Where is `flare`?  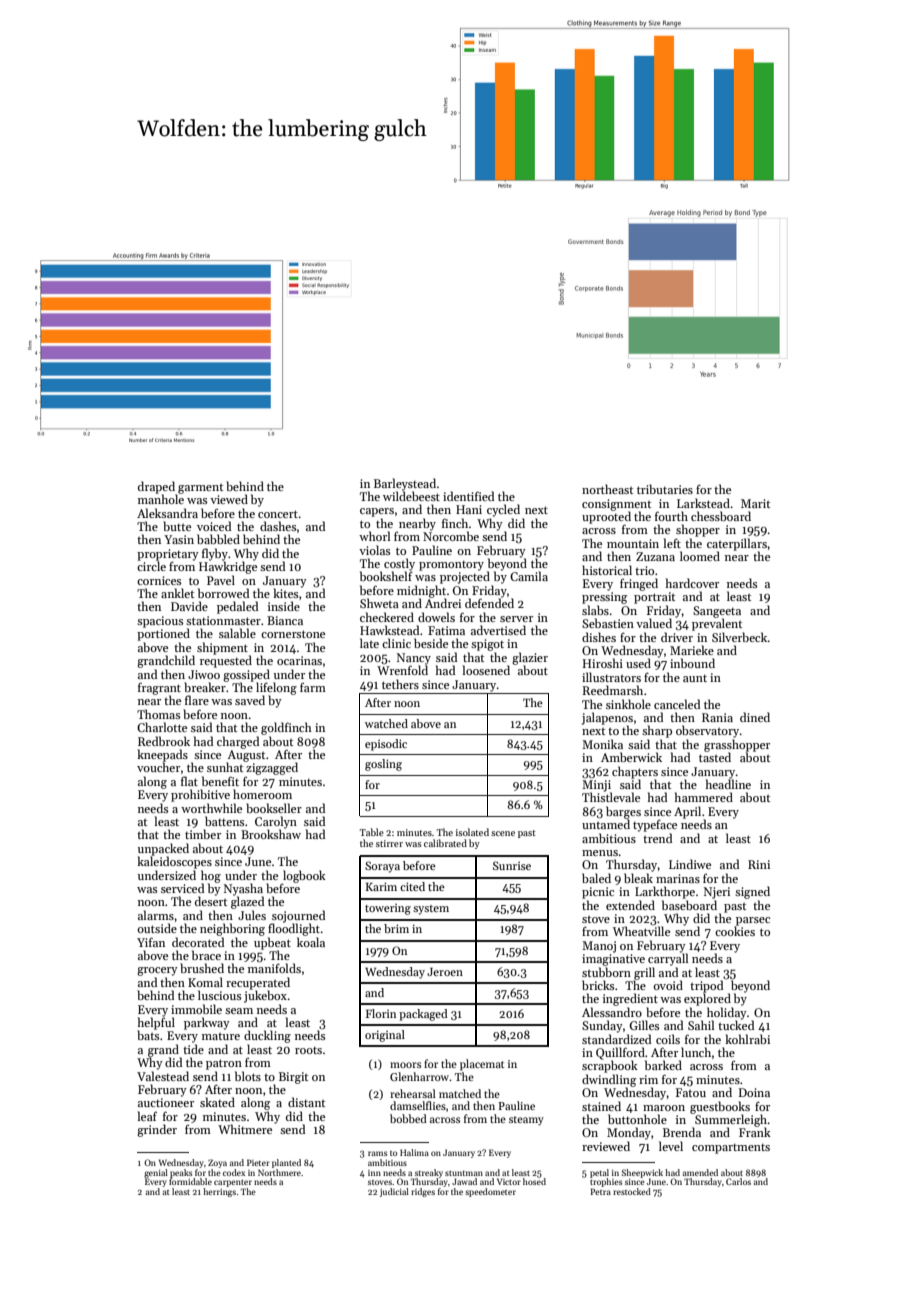 flare is located at coordinates (197, 700).
